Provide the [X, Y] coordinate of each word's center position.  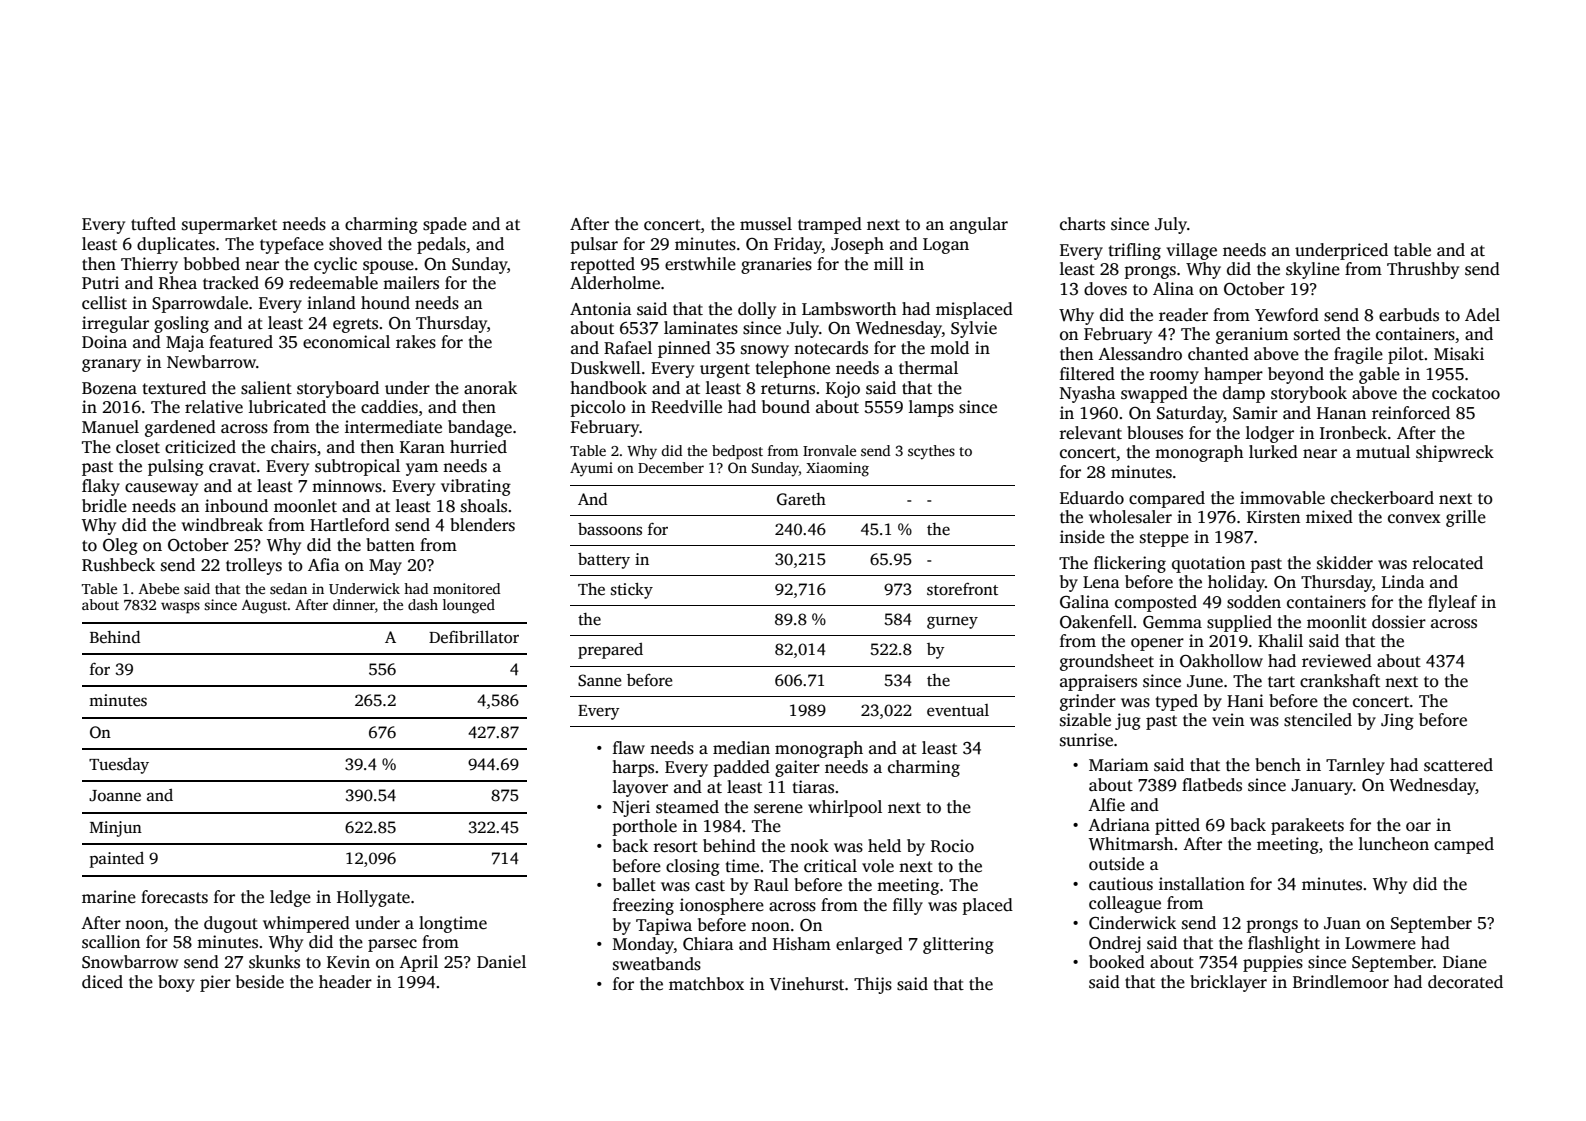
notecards [831, 348]
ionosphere [722, 906]
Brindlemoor [1341, 982]
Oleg [120, 546]
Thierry [149, 265]
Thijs [873, 985]
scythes [931, 452]
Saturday [1190, 414]
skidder [1345, 563]
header [345, 982]
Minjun [116, 829]
